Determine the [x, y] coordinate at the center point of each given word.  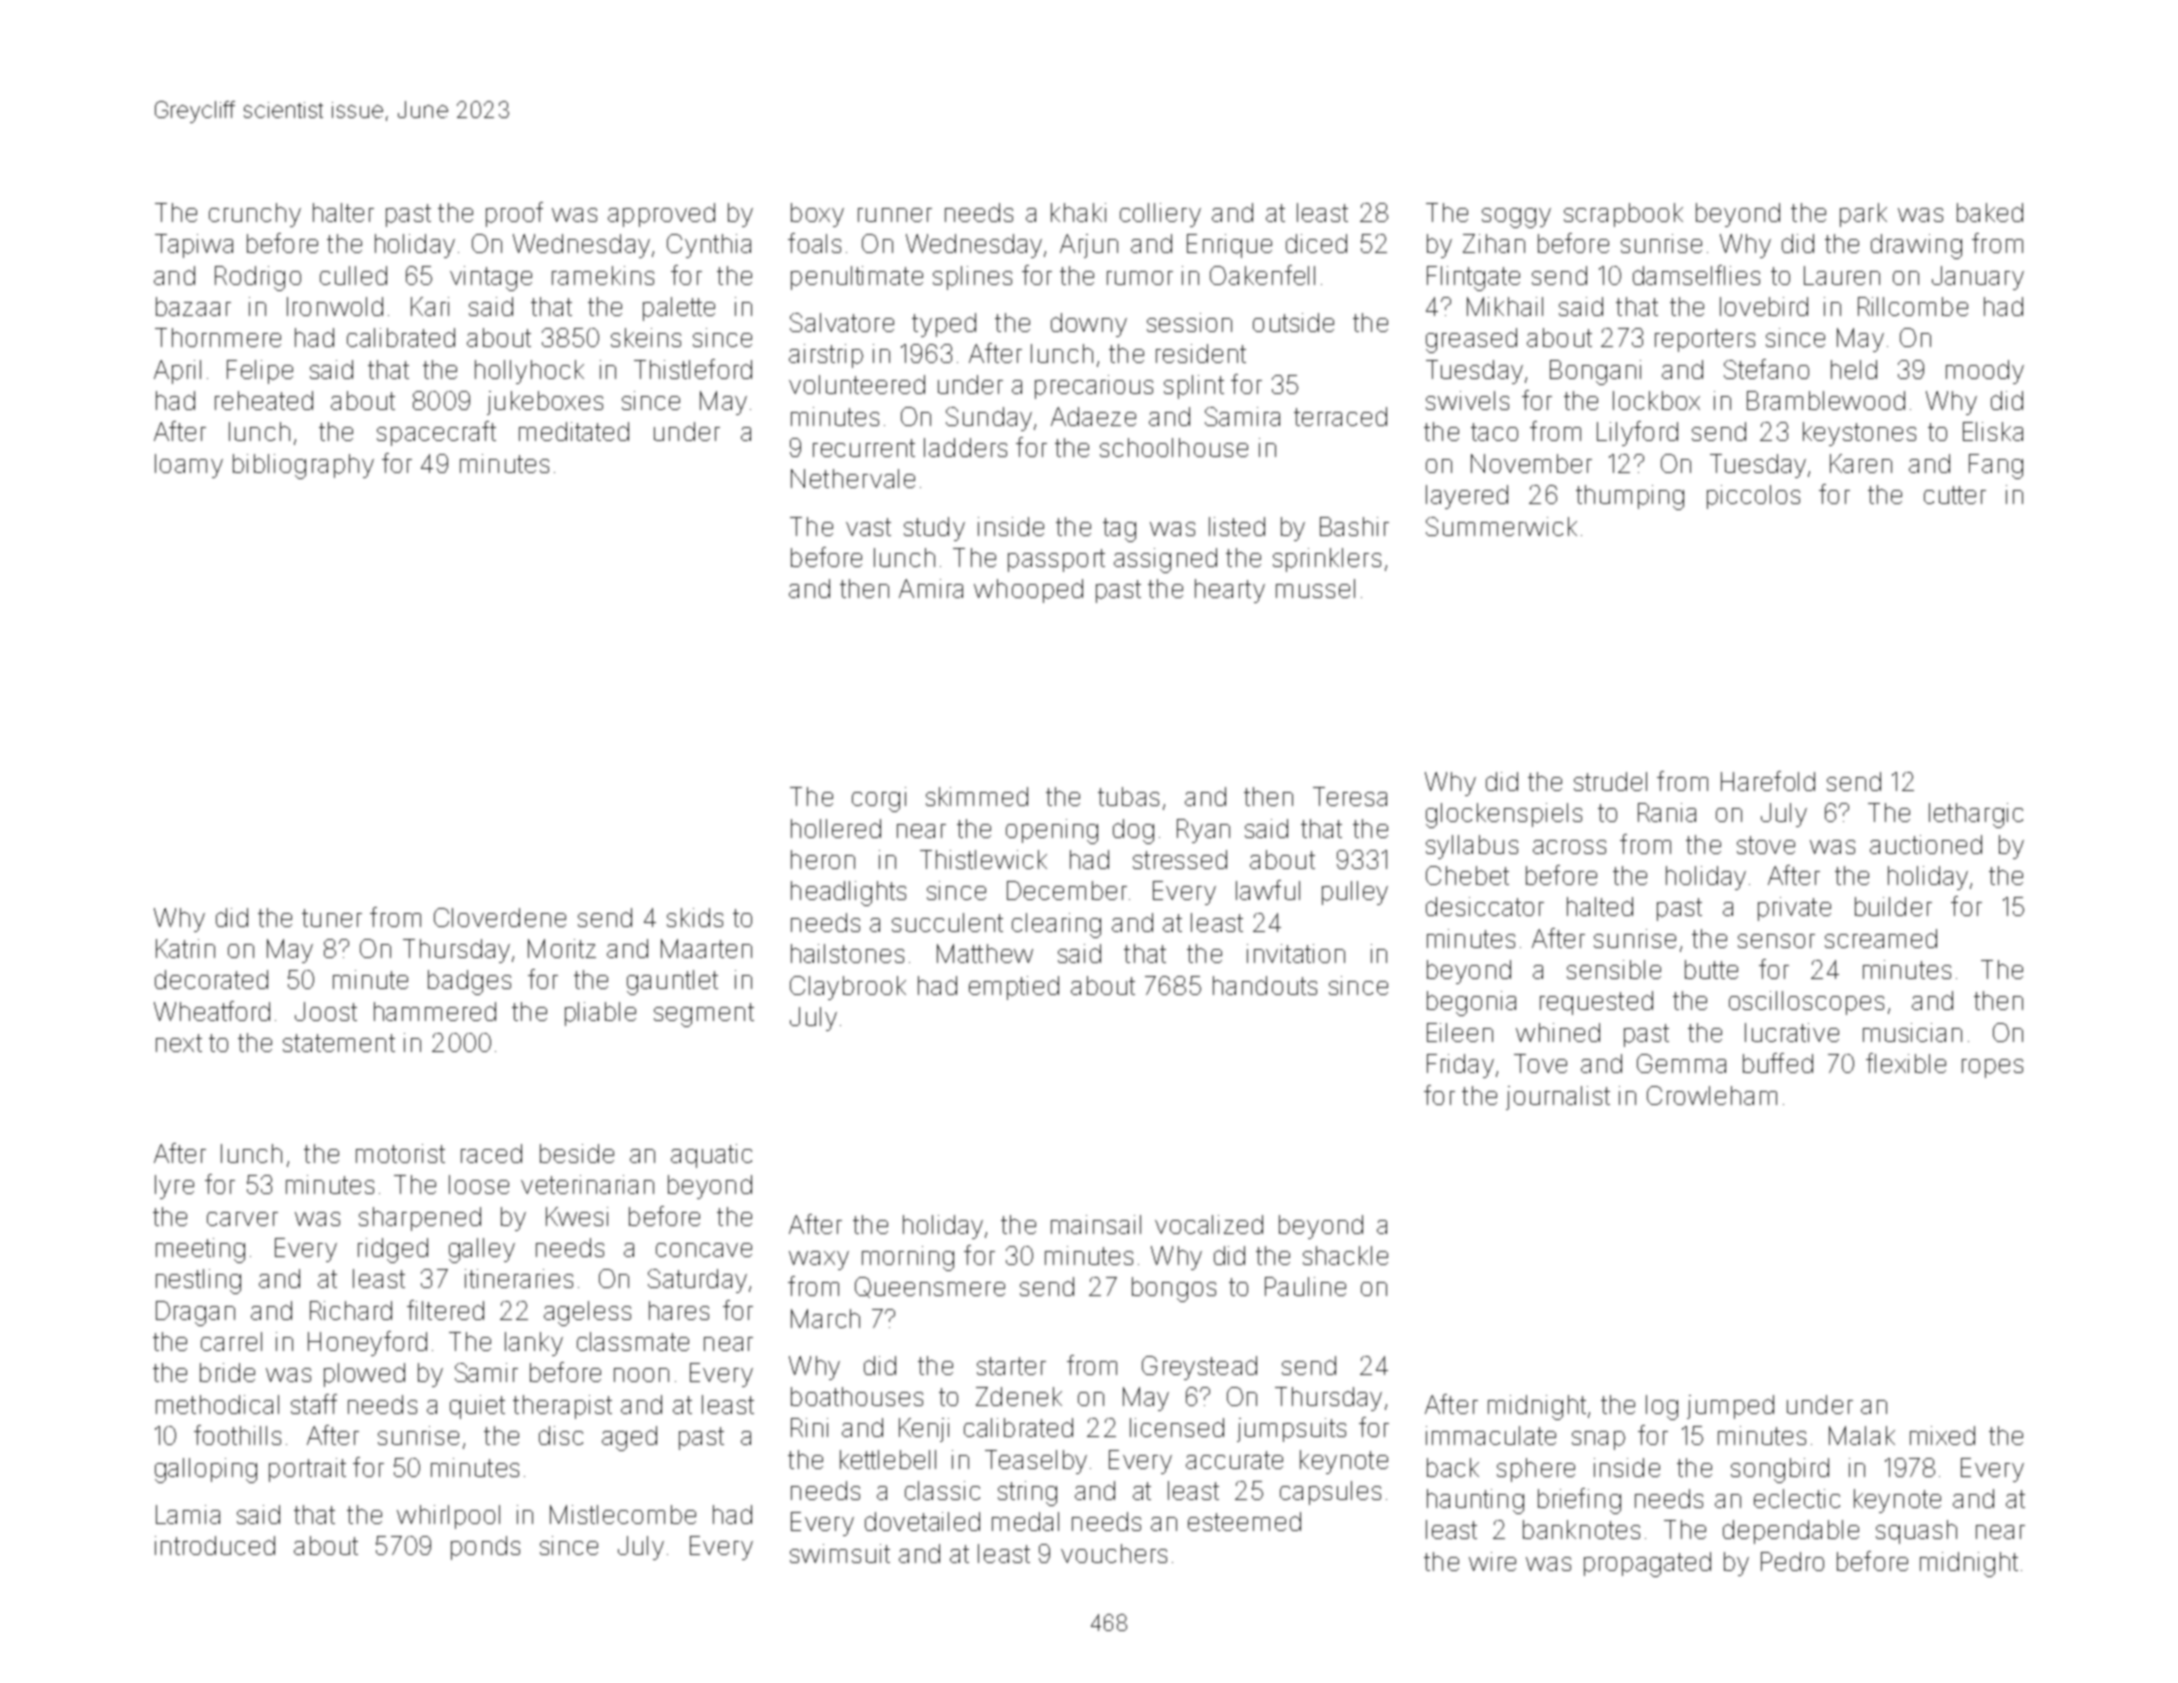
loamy [189, 466]
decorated [211, 979]
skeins [646, 337]
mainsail [1096, 1224]
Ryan [1203, 831]
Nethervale [853, 478]
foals [814, 243]
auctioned [1926, 844]
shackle [1345, 1255]
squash [1916, 1532]
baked [1990, 212]
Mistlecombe [623, 1514]
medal [1025, 1521]
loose [479, 1184]
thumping [1630, 497]
